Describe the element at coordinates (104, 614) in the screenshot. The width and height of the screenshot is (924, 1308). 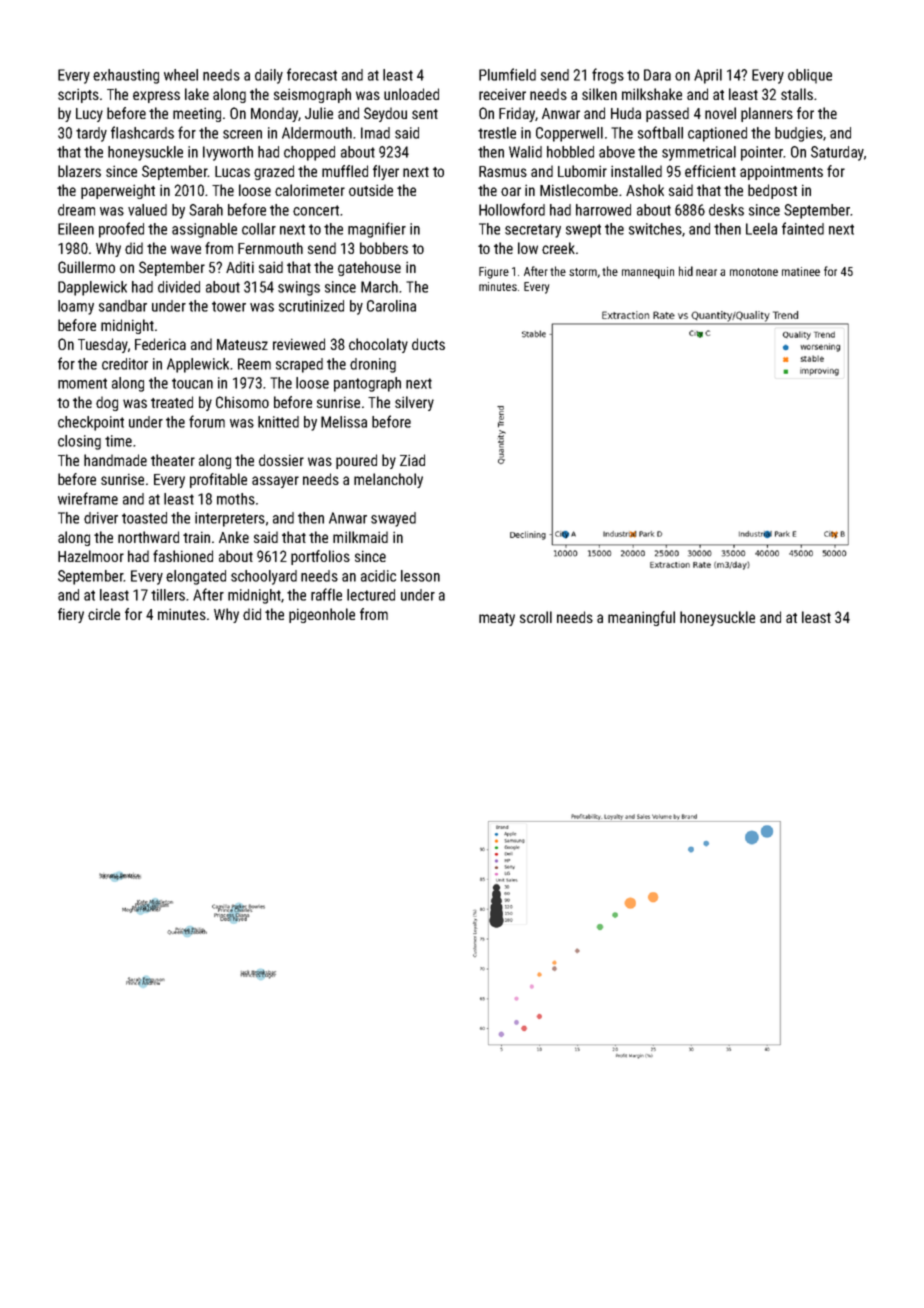
I see `circle` at that location.
